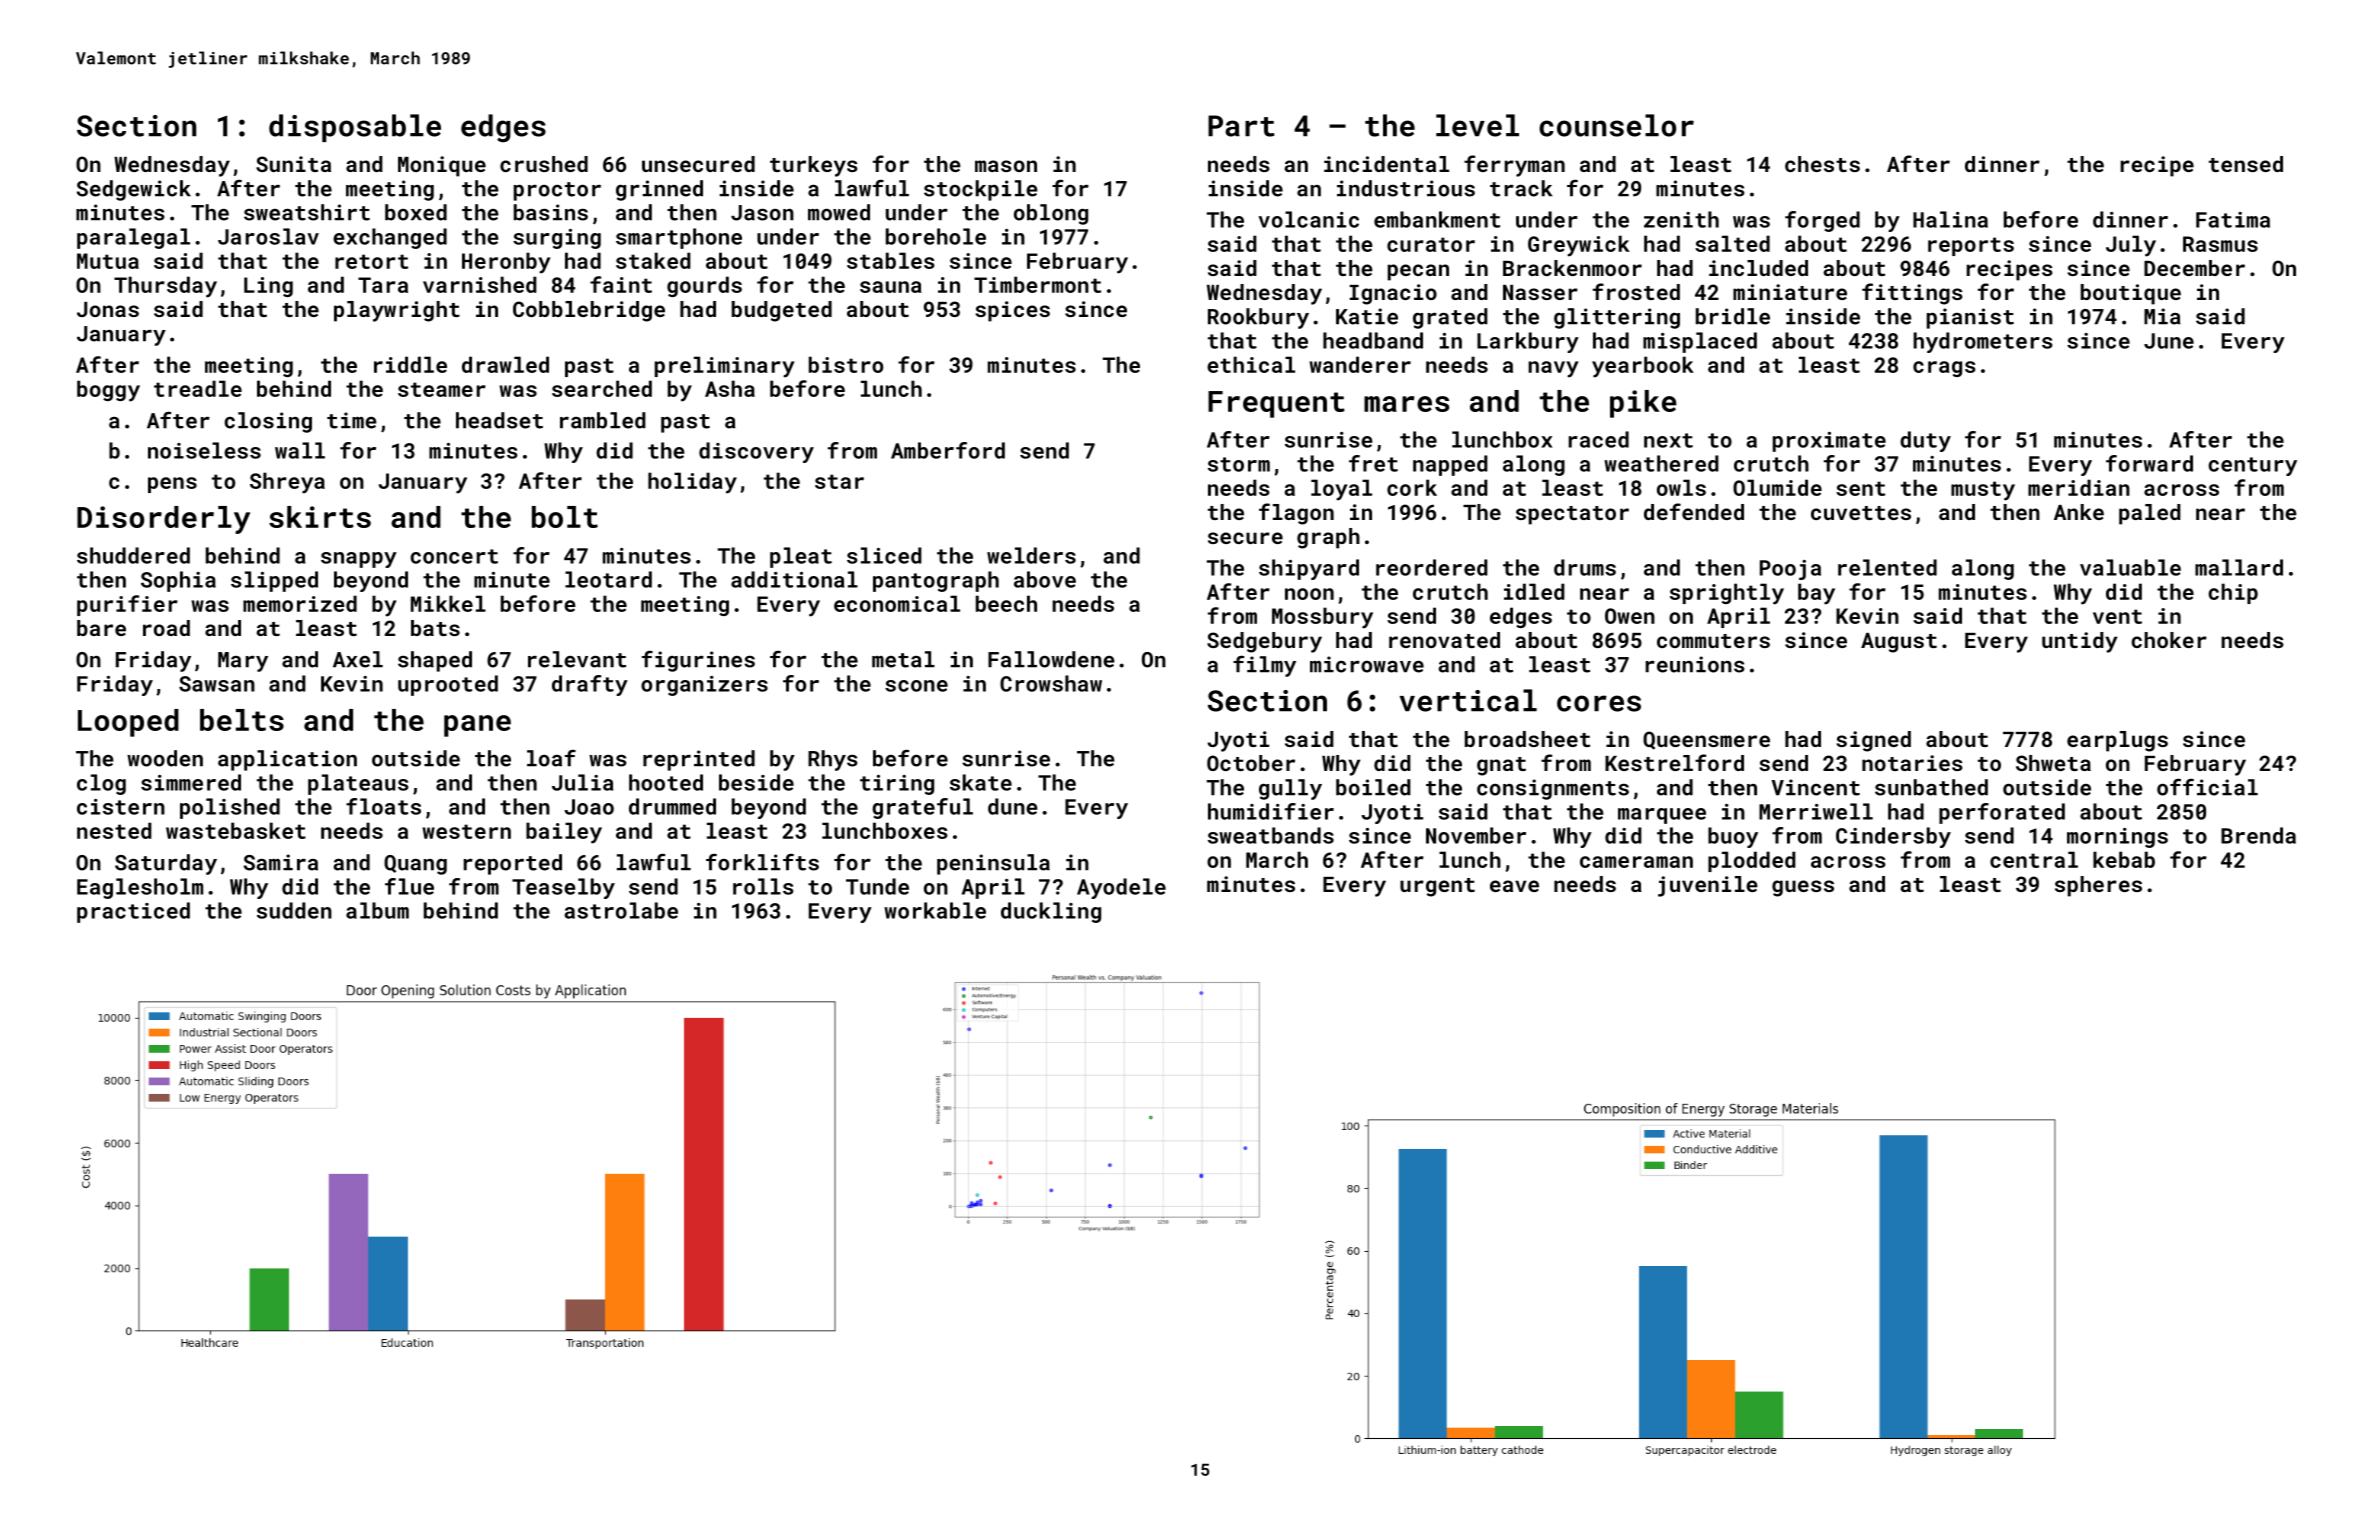 The image size is (2380, 1540). What do you see at coordinates (565, 517) in the page?
I see `bolt` at bounding box center [565, 517].
